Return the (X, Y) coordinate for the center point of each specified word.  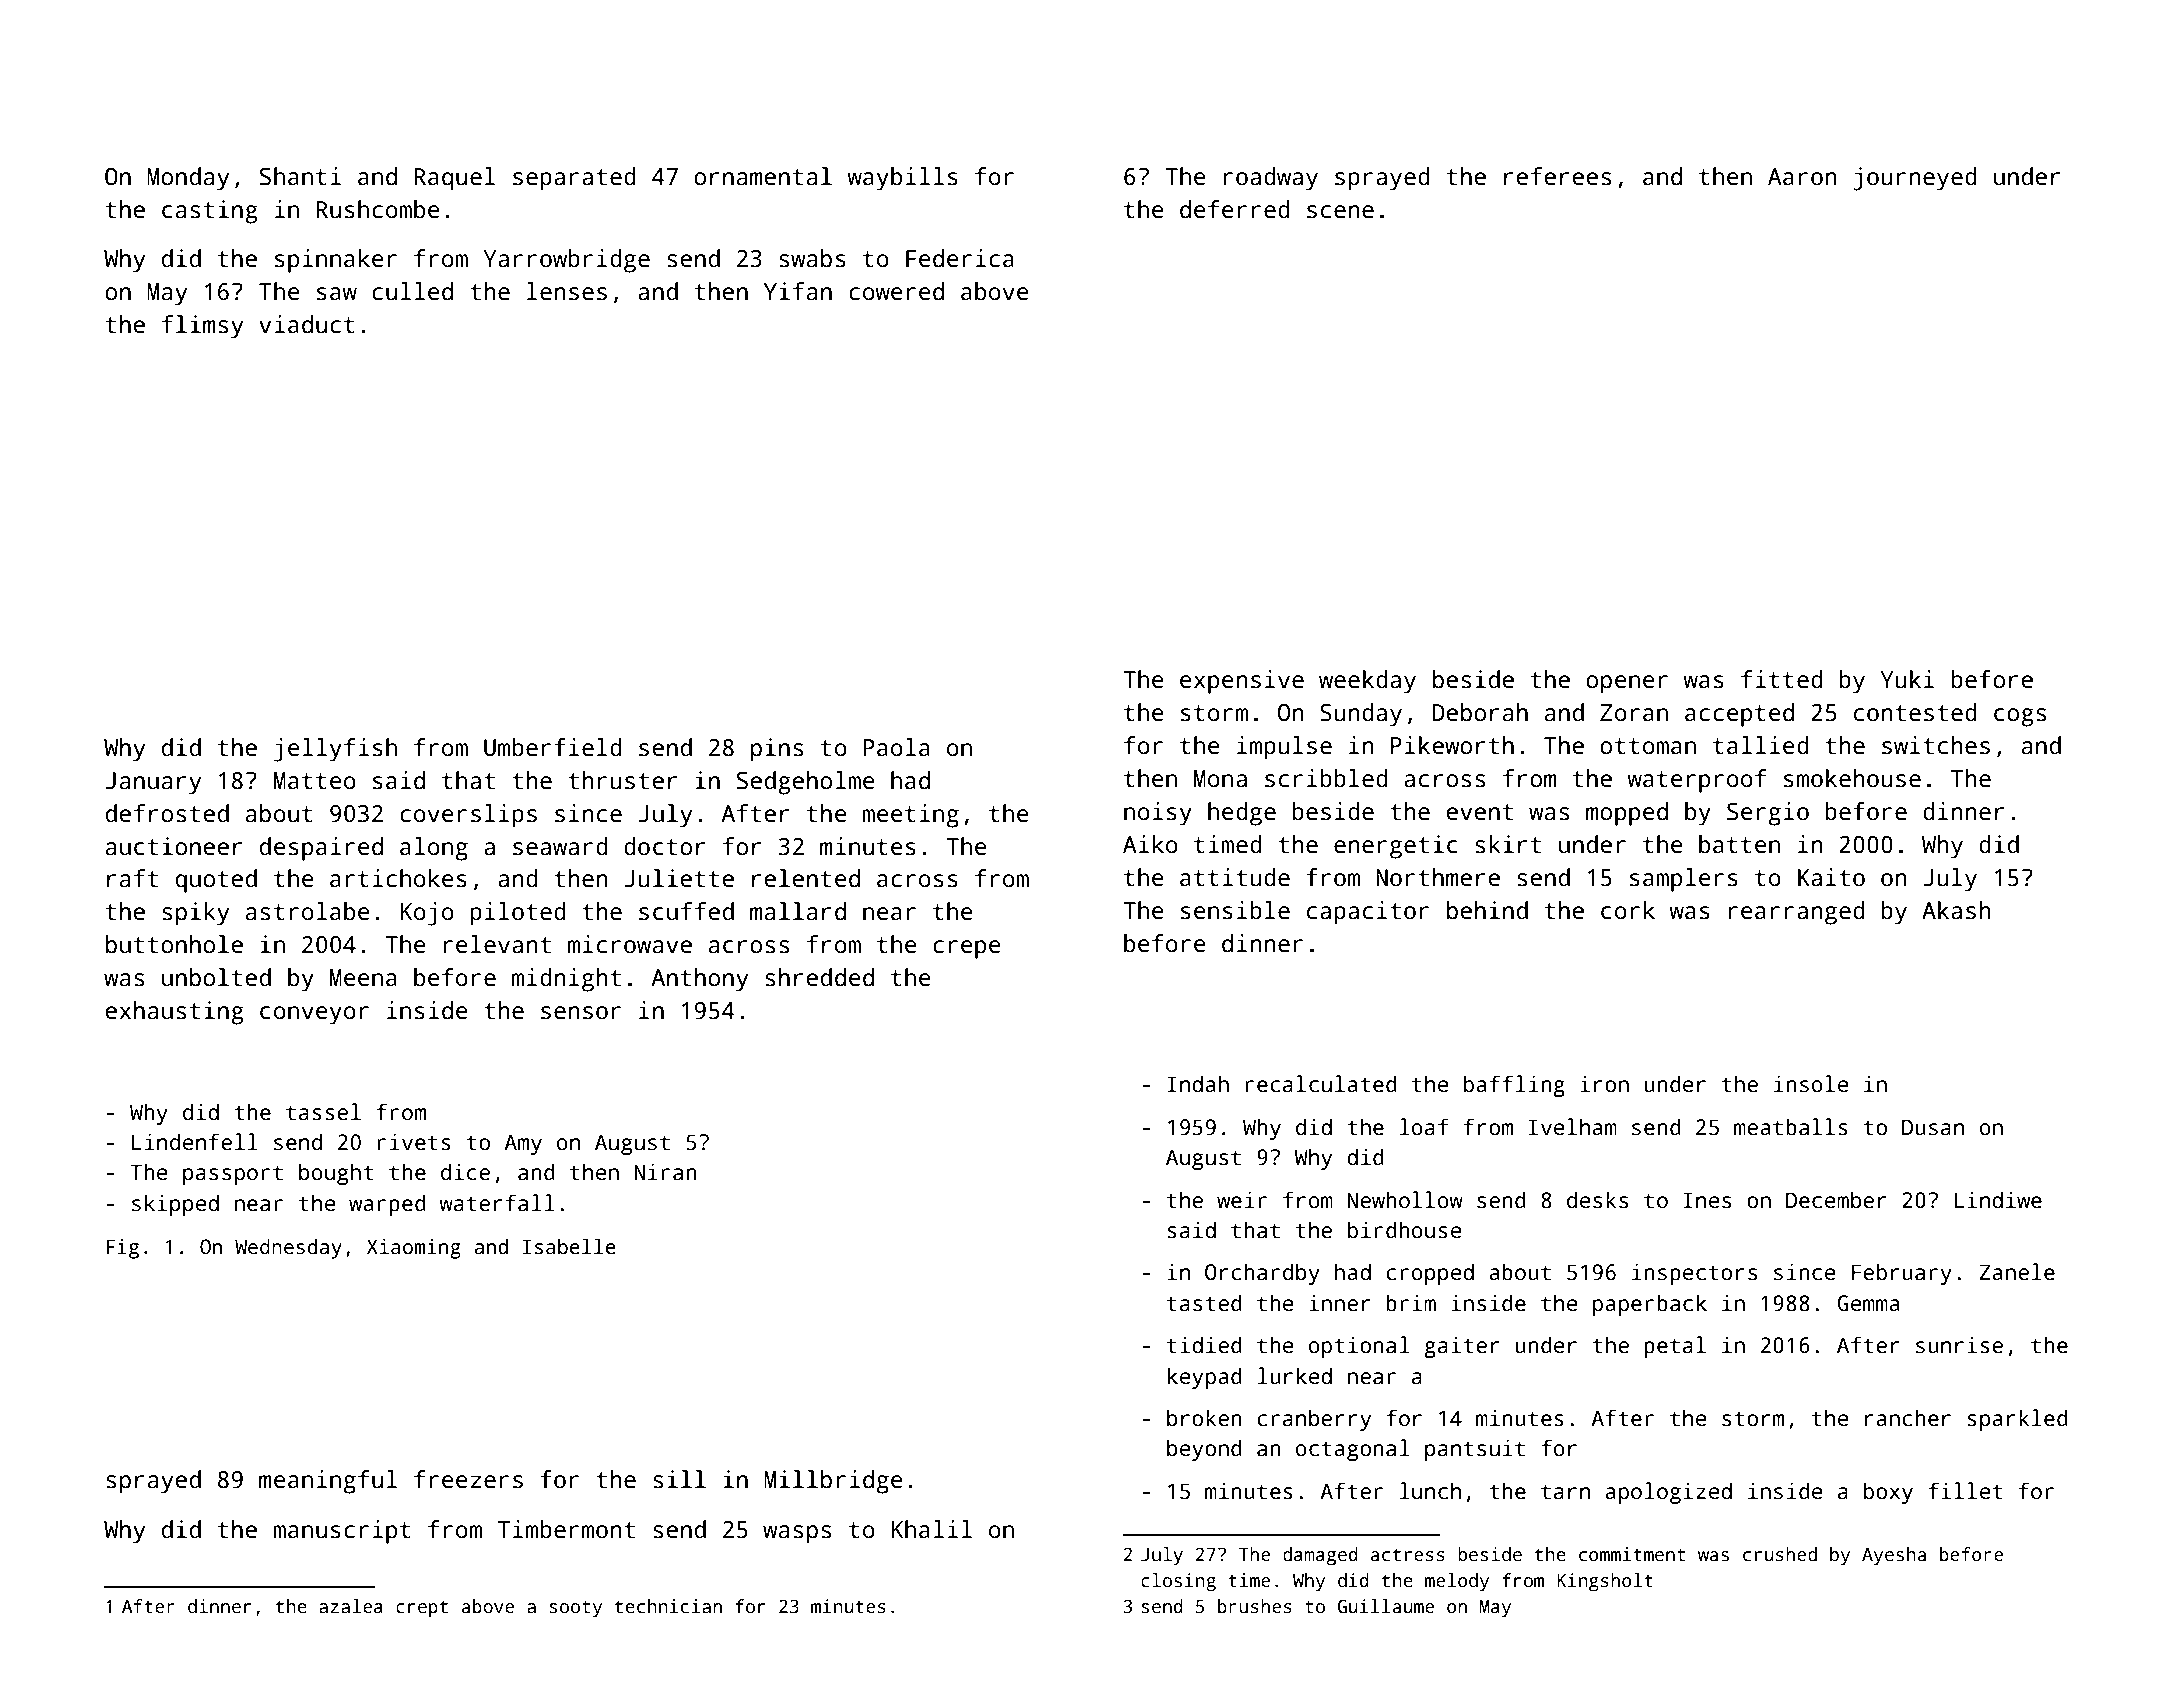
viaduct (307, 324)
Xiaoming (414, 1249)
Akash (1956, 910)
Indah (1198, 1084)
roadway (1270, 179)
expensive (1242, 682)
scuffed (686, 911)
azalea (350, 1606)
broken (1204, 1418)
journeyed (1915, 179)
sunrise (1959, 1345)
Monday (188, 179)
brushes (1255, 1606)
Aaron (1802, 177)
